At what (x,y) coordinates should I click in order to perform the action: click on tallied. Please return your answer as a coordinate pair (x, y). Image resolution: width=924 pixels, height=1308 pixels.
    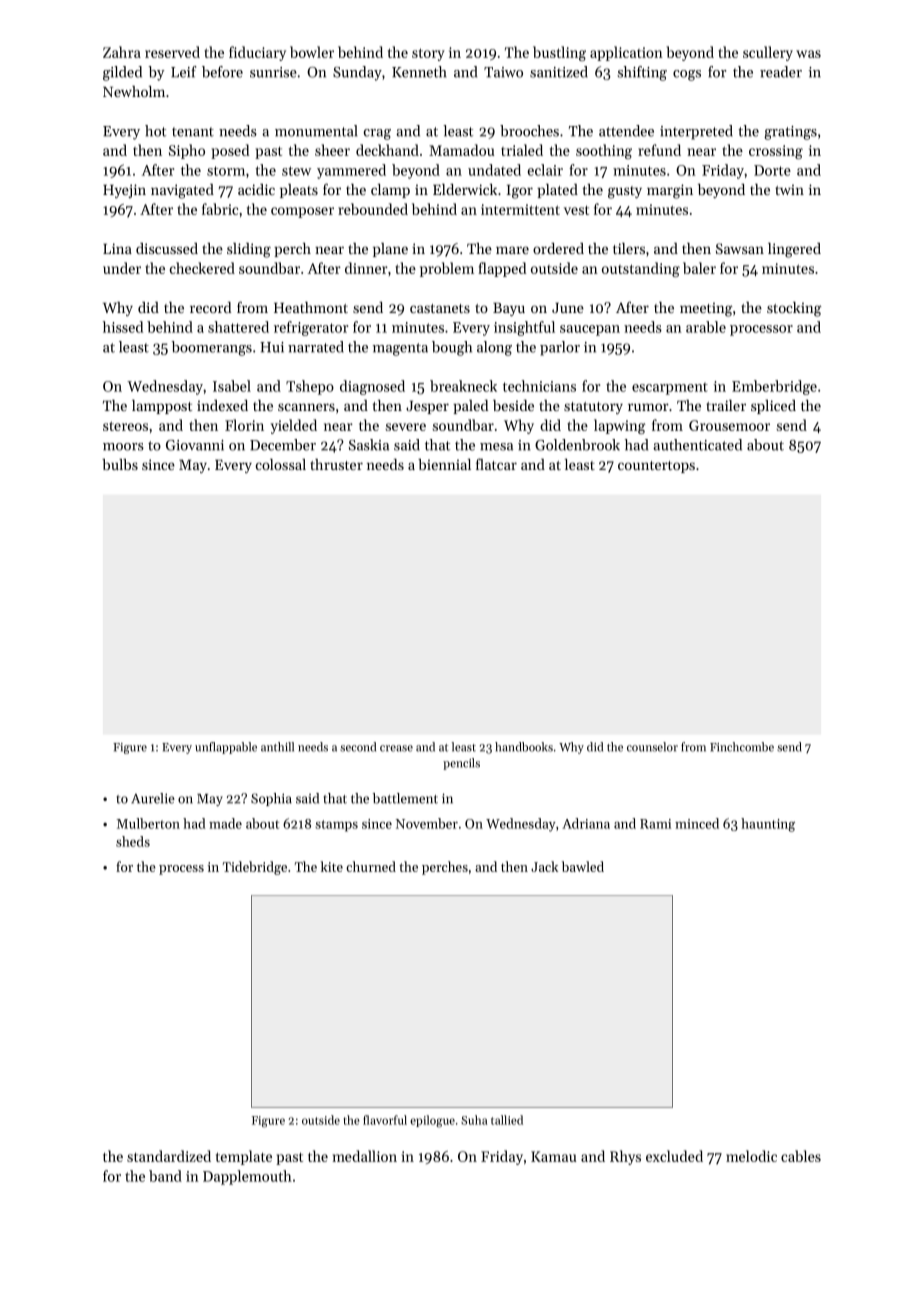
    Looking at the image, I should click on (507, 1120).
